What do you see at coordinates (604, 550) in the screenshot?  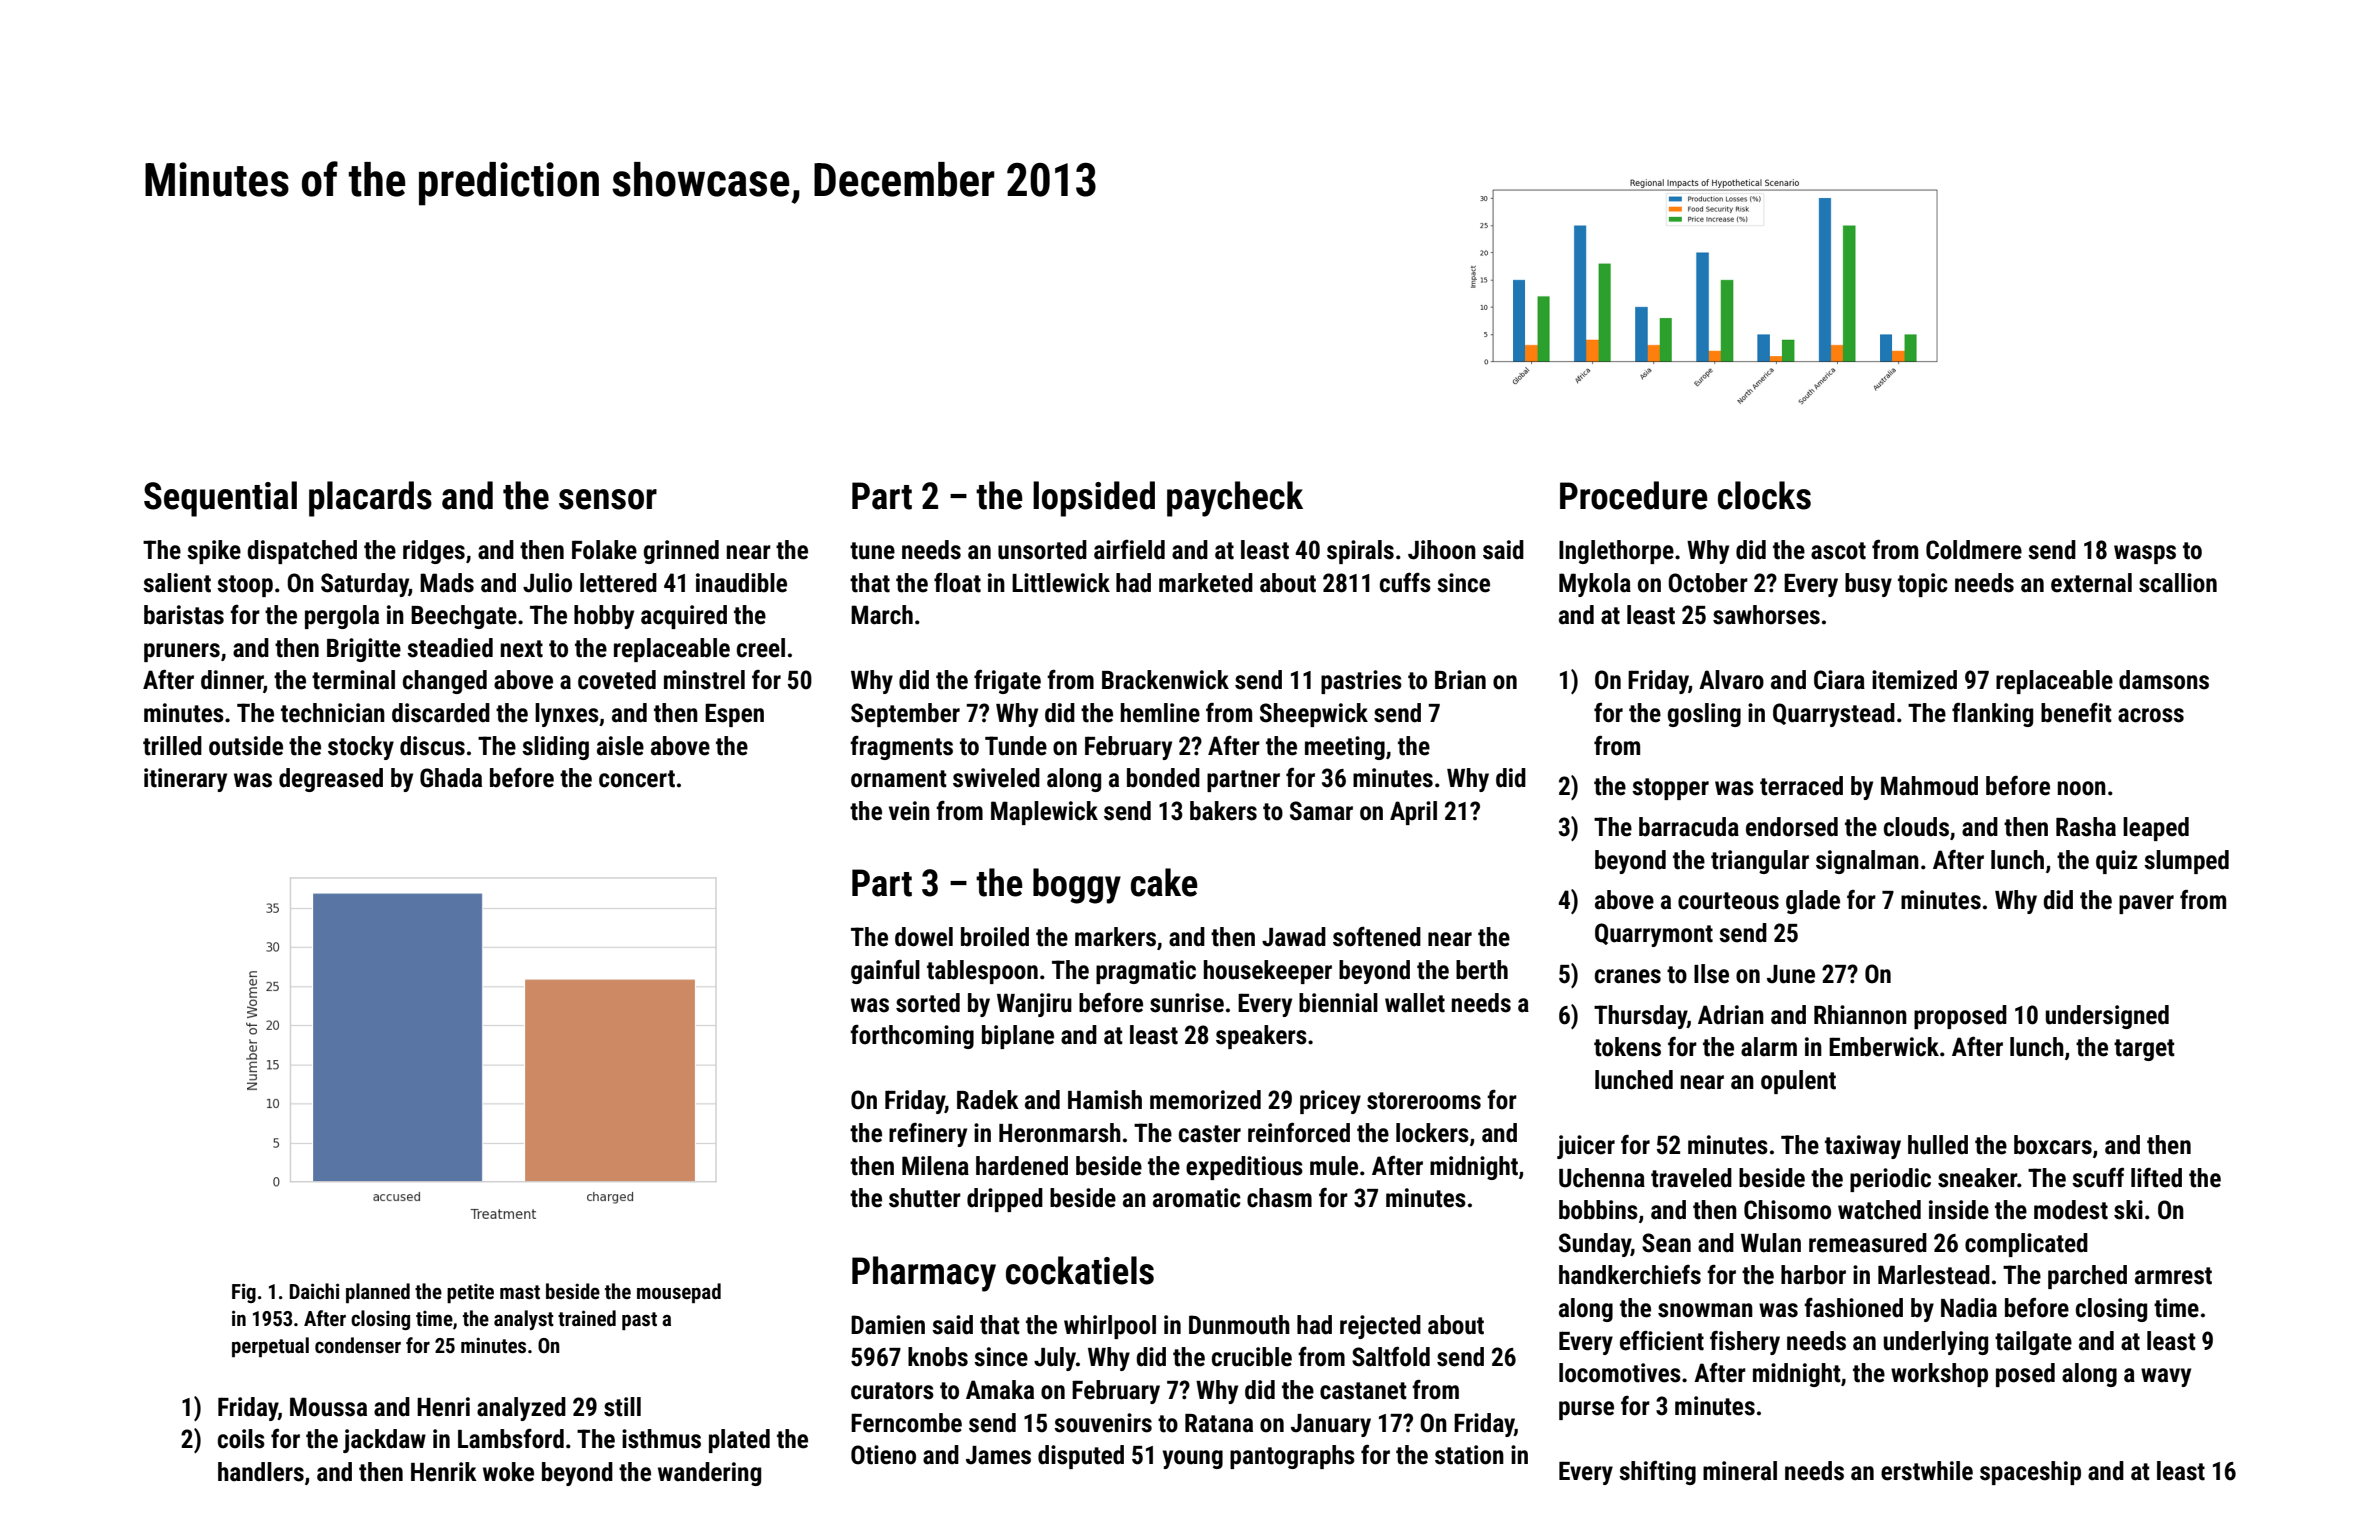 I see `Folake` at bounding box center [604, 550].
